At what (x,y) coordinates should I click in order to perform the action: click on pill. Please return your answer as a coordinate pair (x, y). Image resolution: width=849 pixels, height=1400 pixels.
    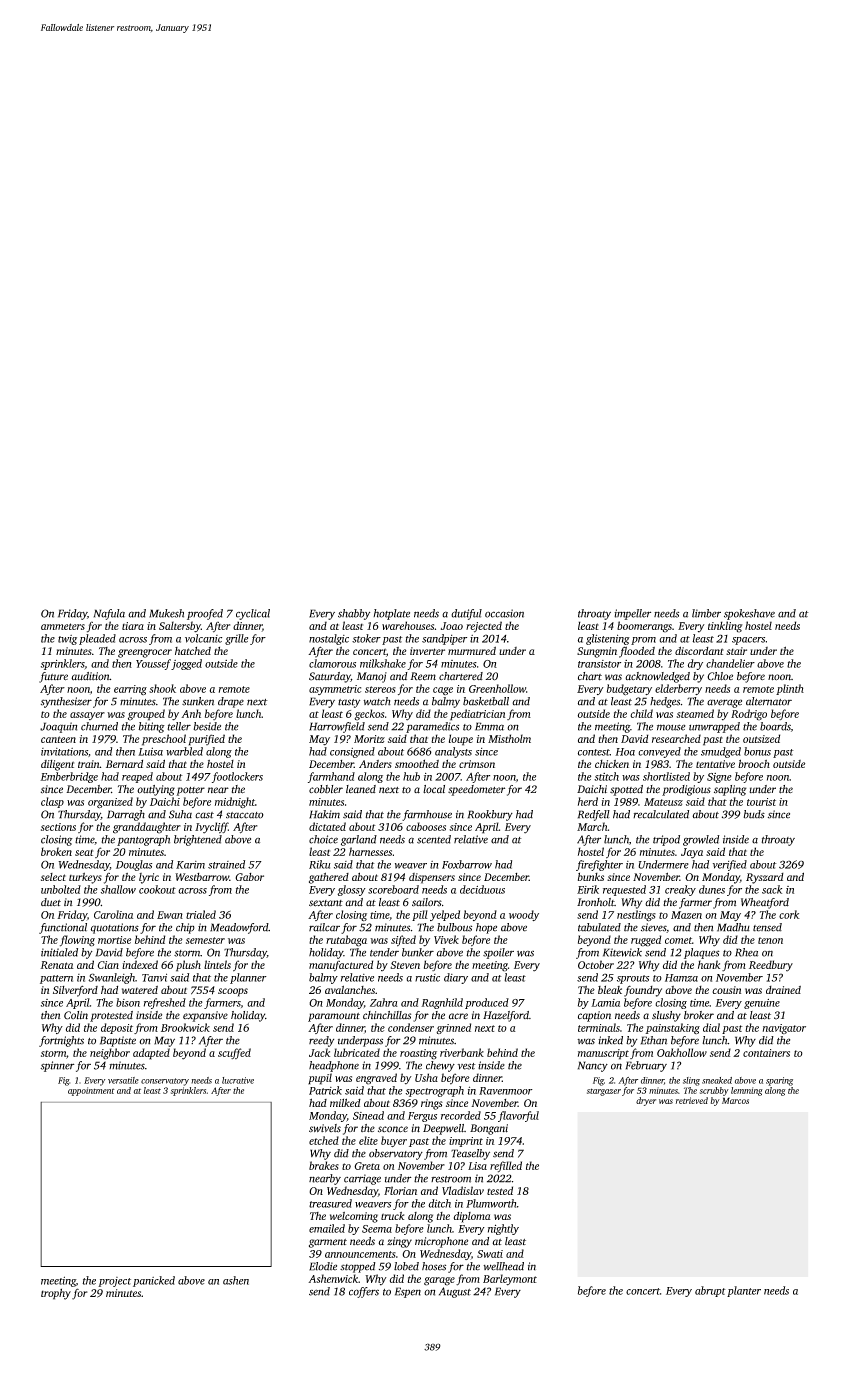
    Looking at the image, I should click on (420, 915).
